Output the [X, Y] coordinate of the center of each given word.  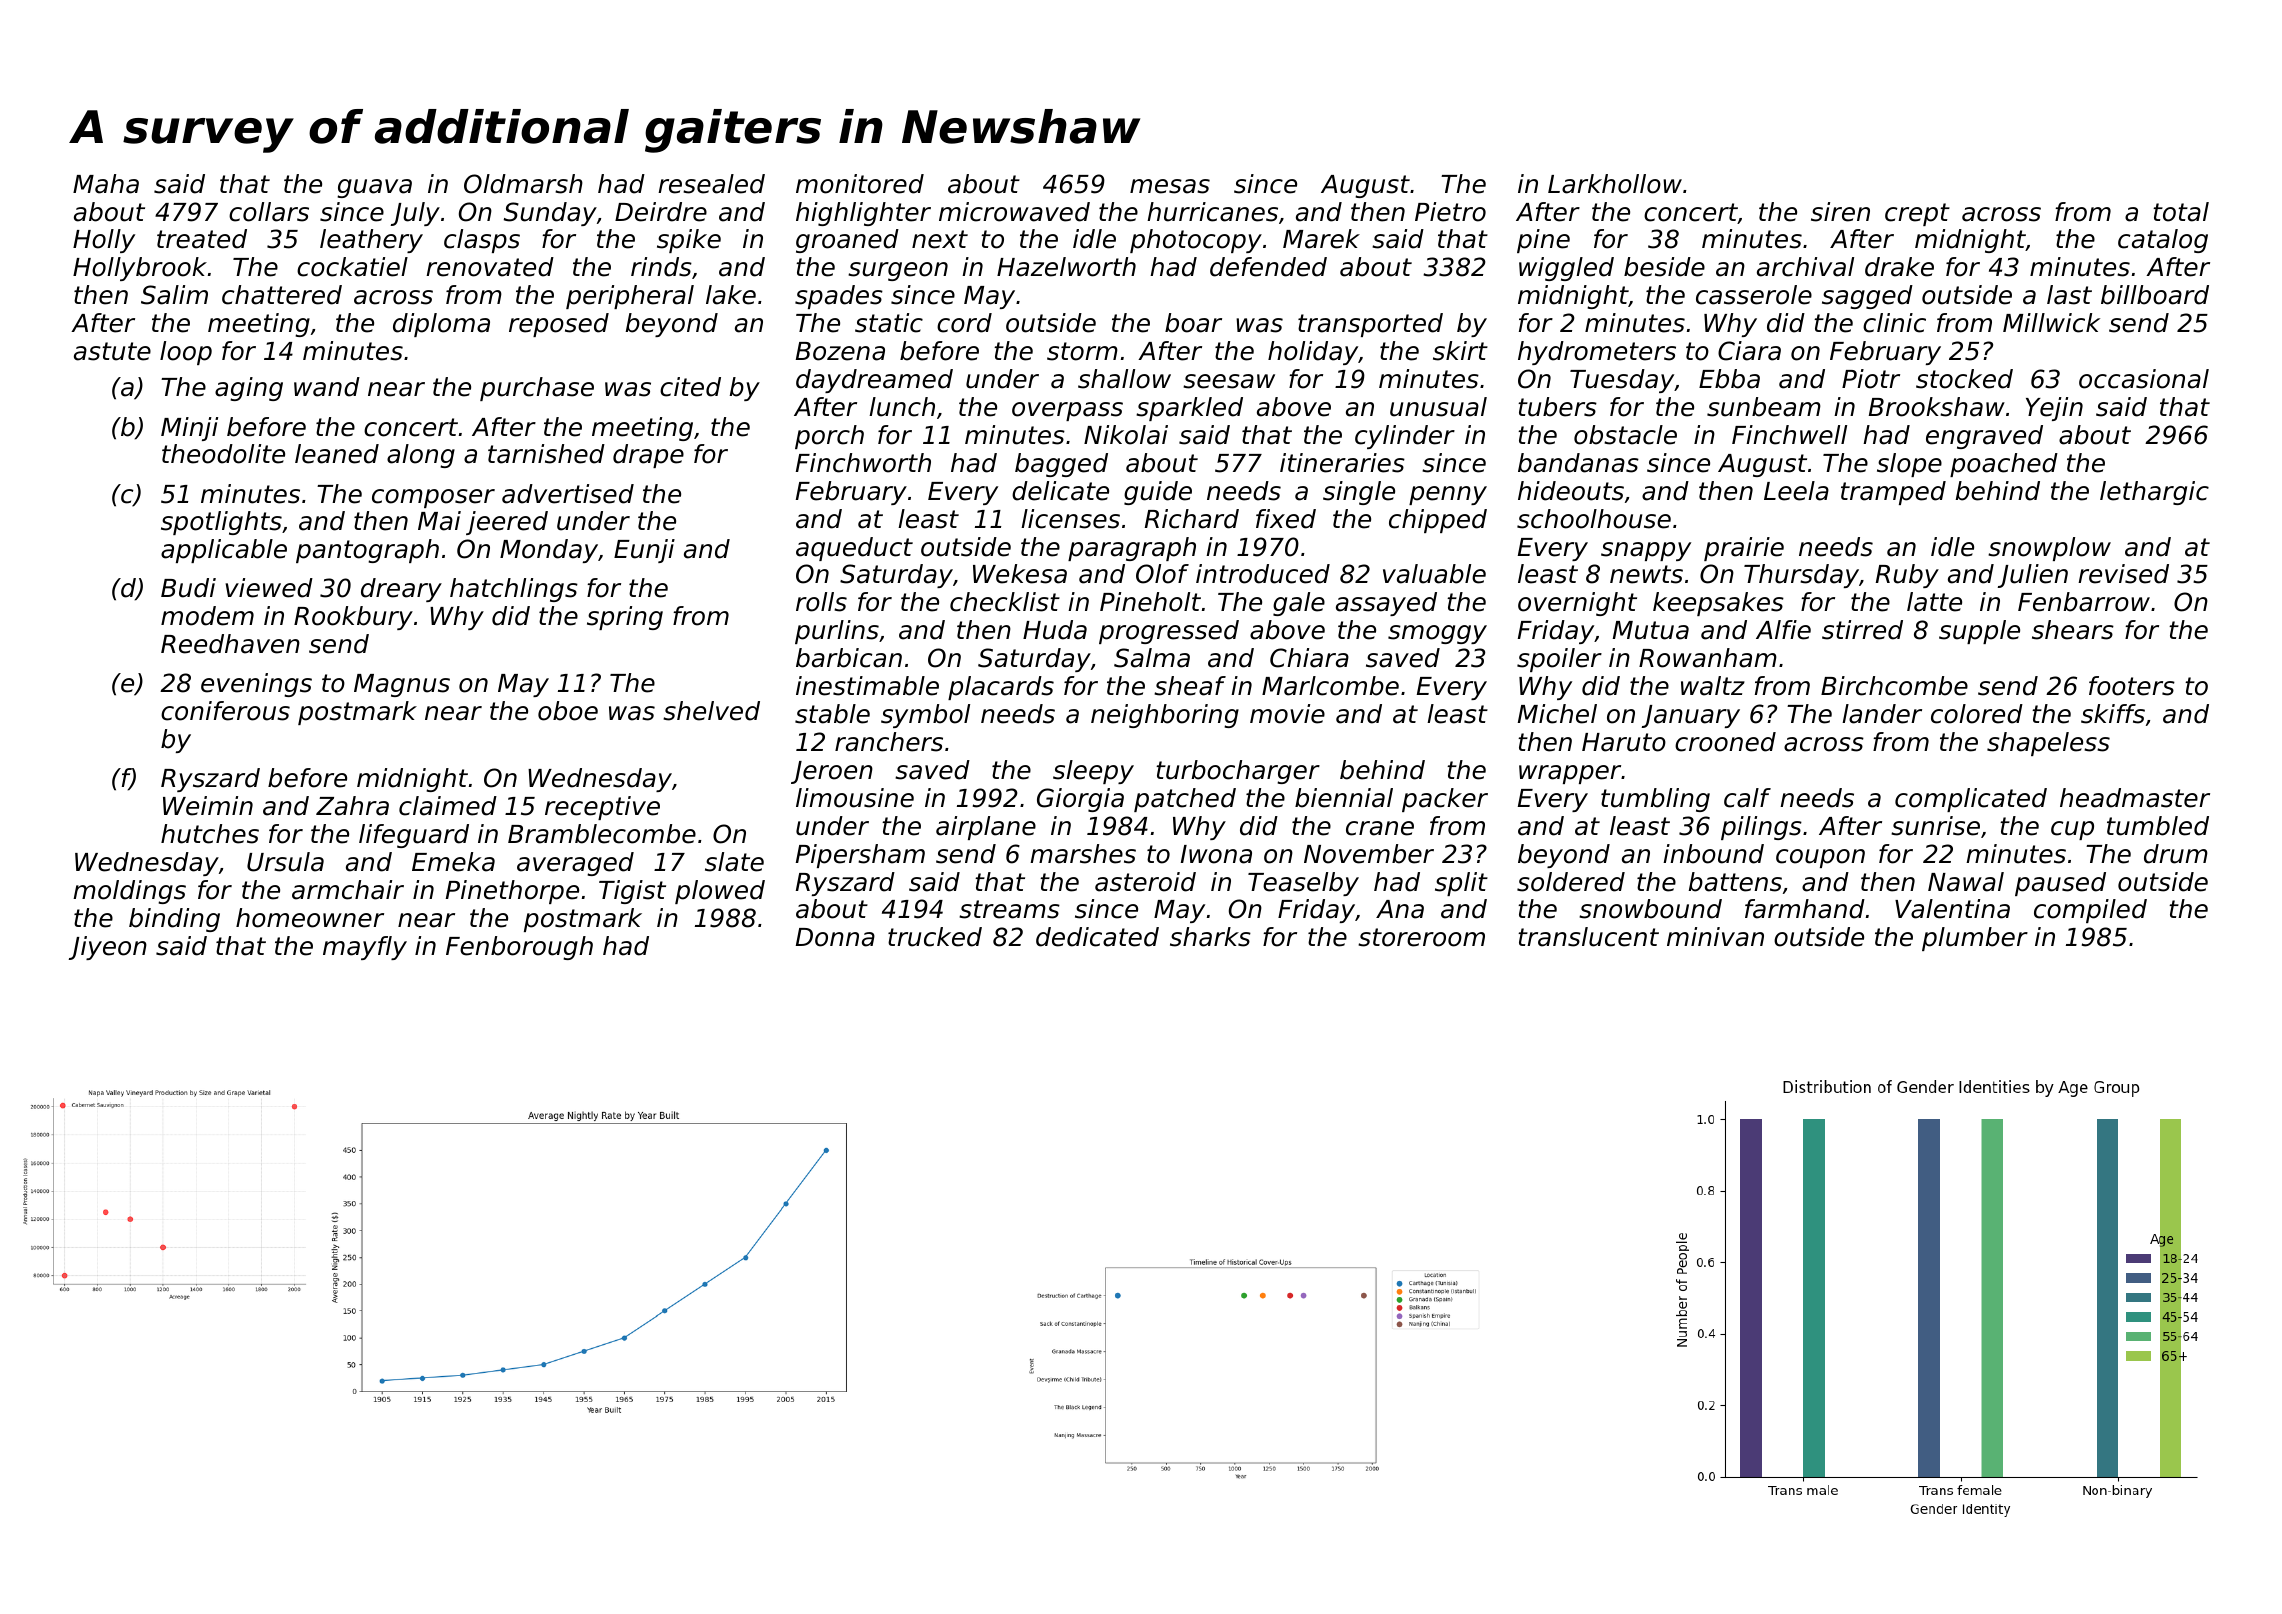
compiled [2090, 911]
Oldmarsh [523, 184]
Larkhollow [1615, 184]
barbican [849, 658]
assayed [1386, 604]
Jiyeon [108, 948]
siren [1840, 212]
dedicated [1097, 937]
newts [1646, 574]
